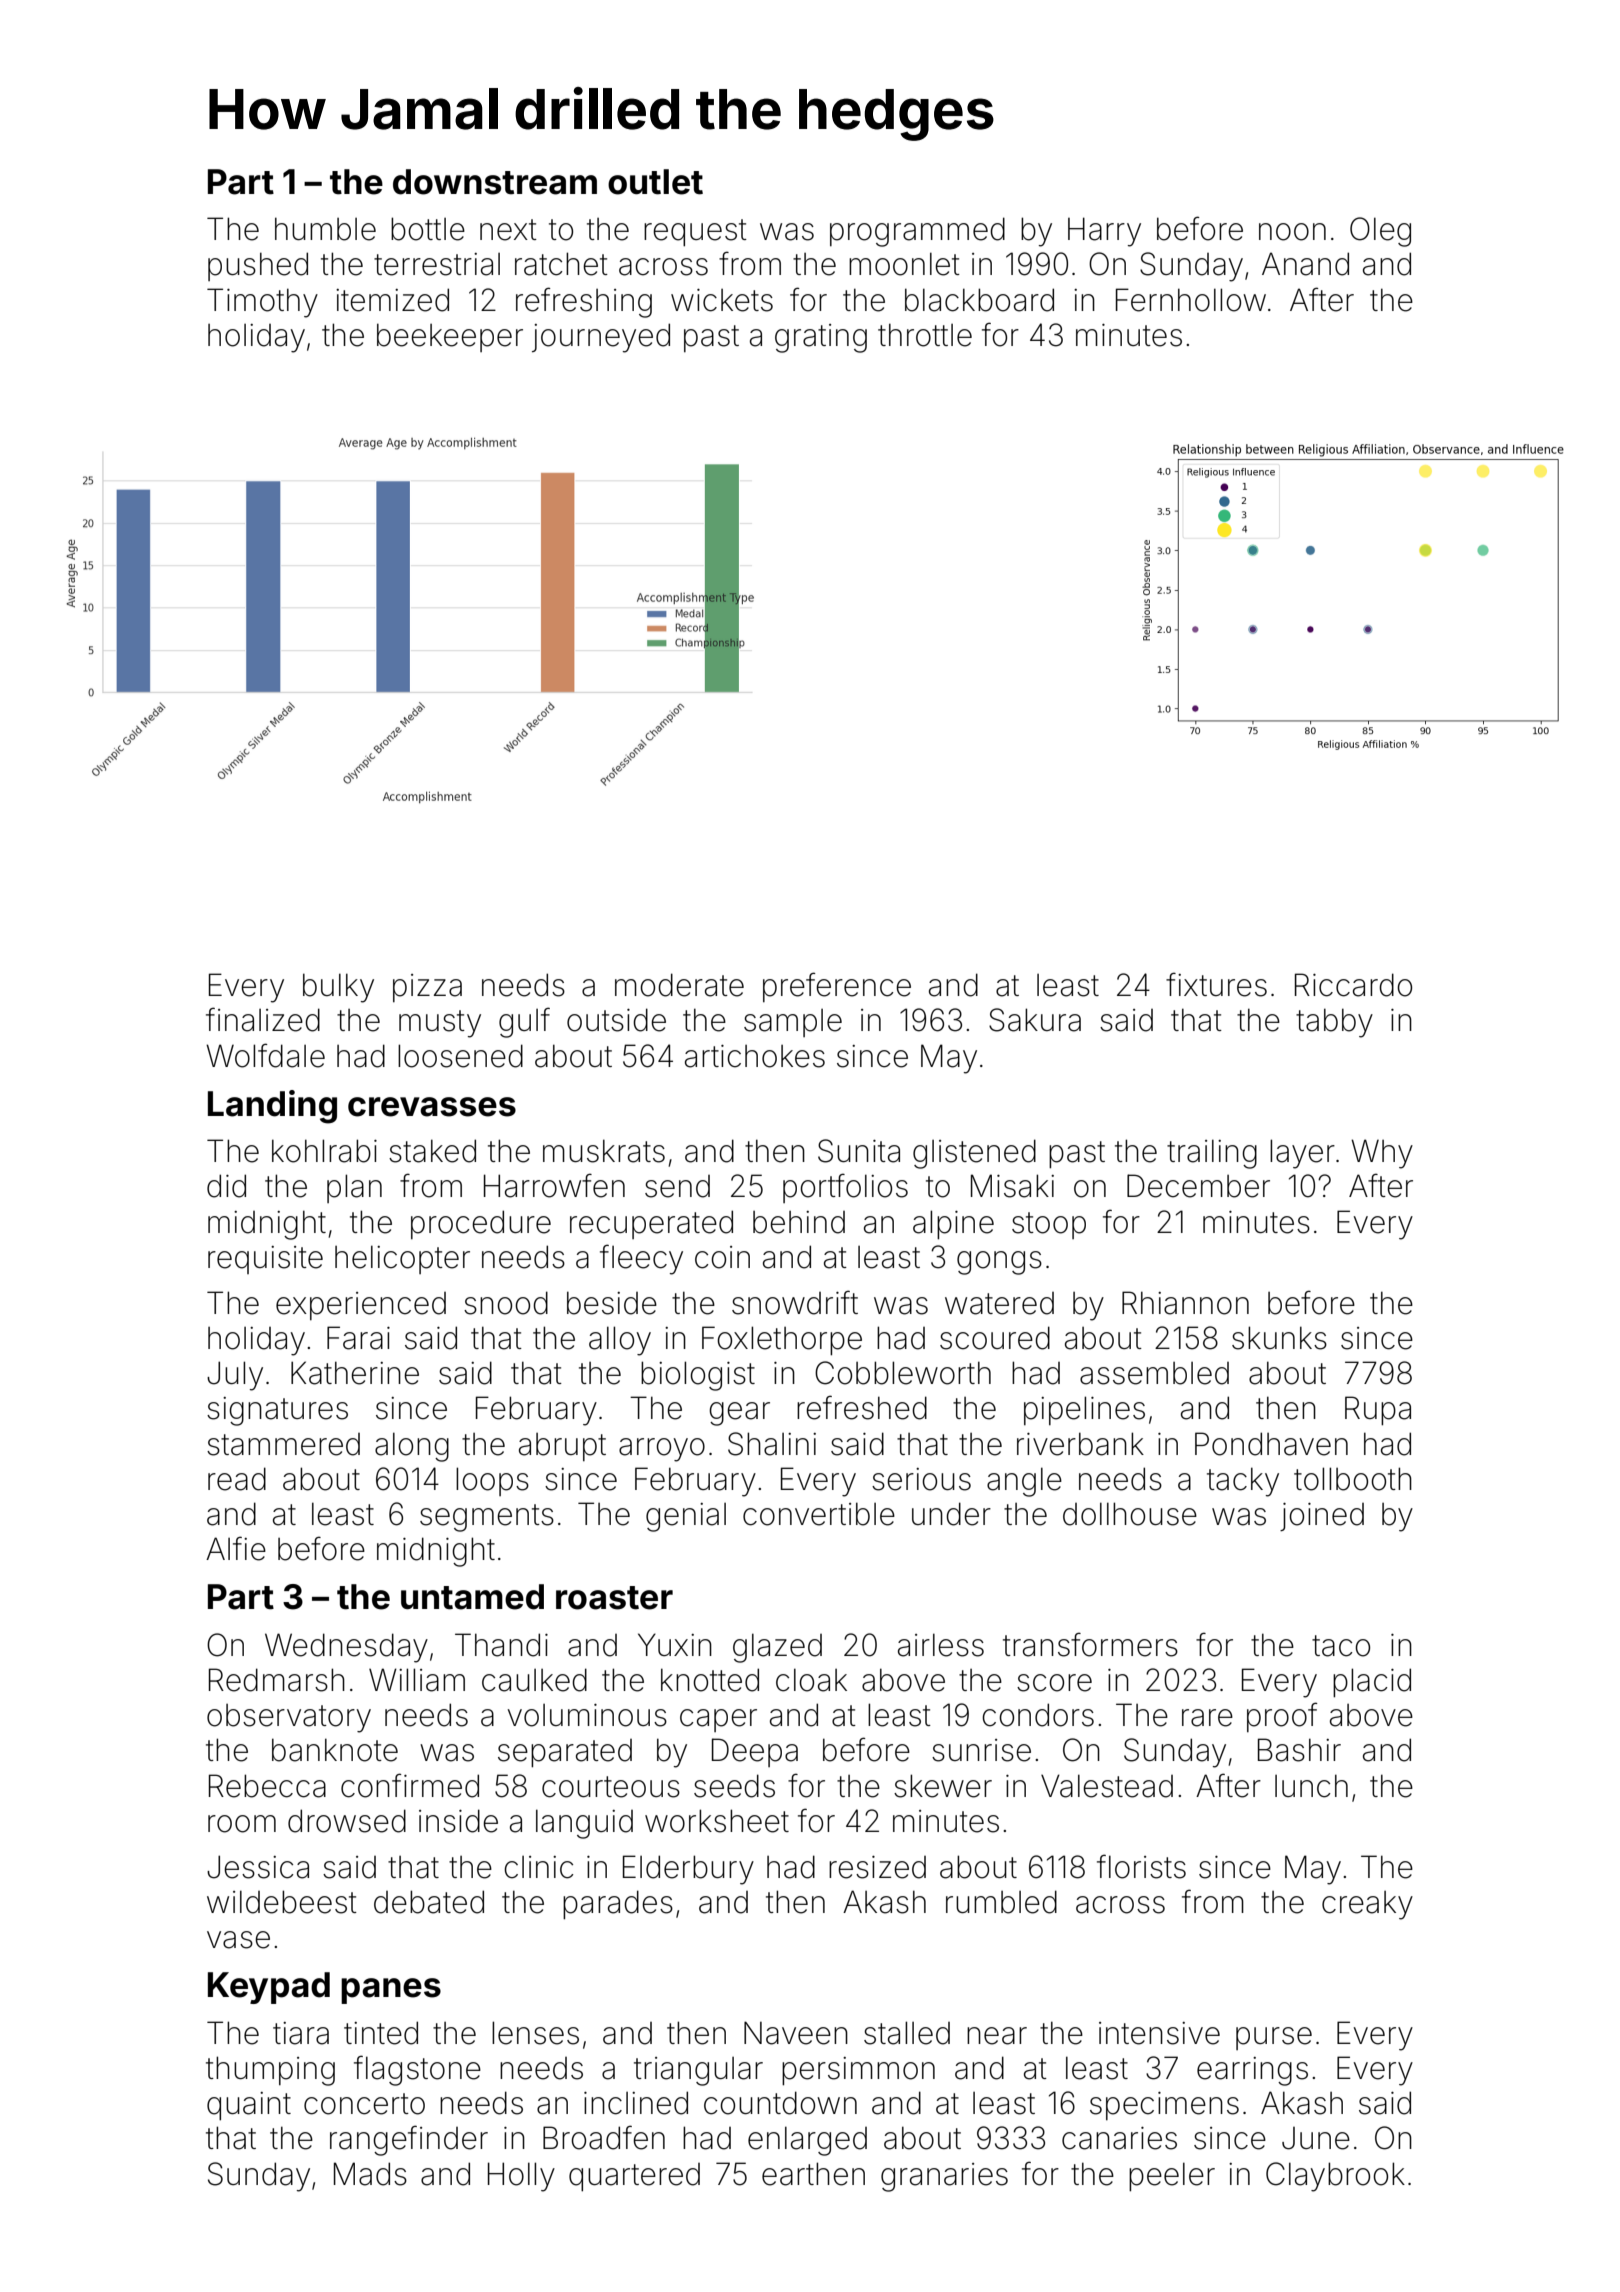  Describe the element at coordinates (1353, 985) in the image. I see `Riccardo` at that location.
